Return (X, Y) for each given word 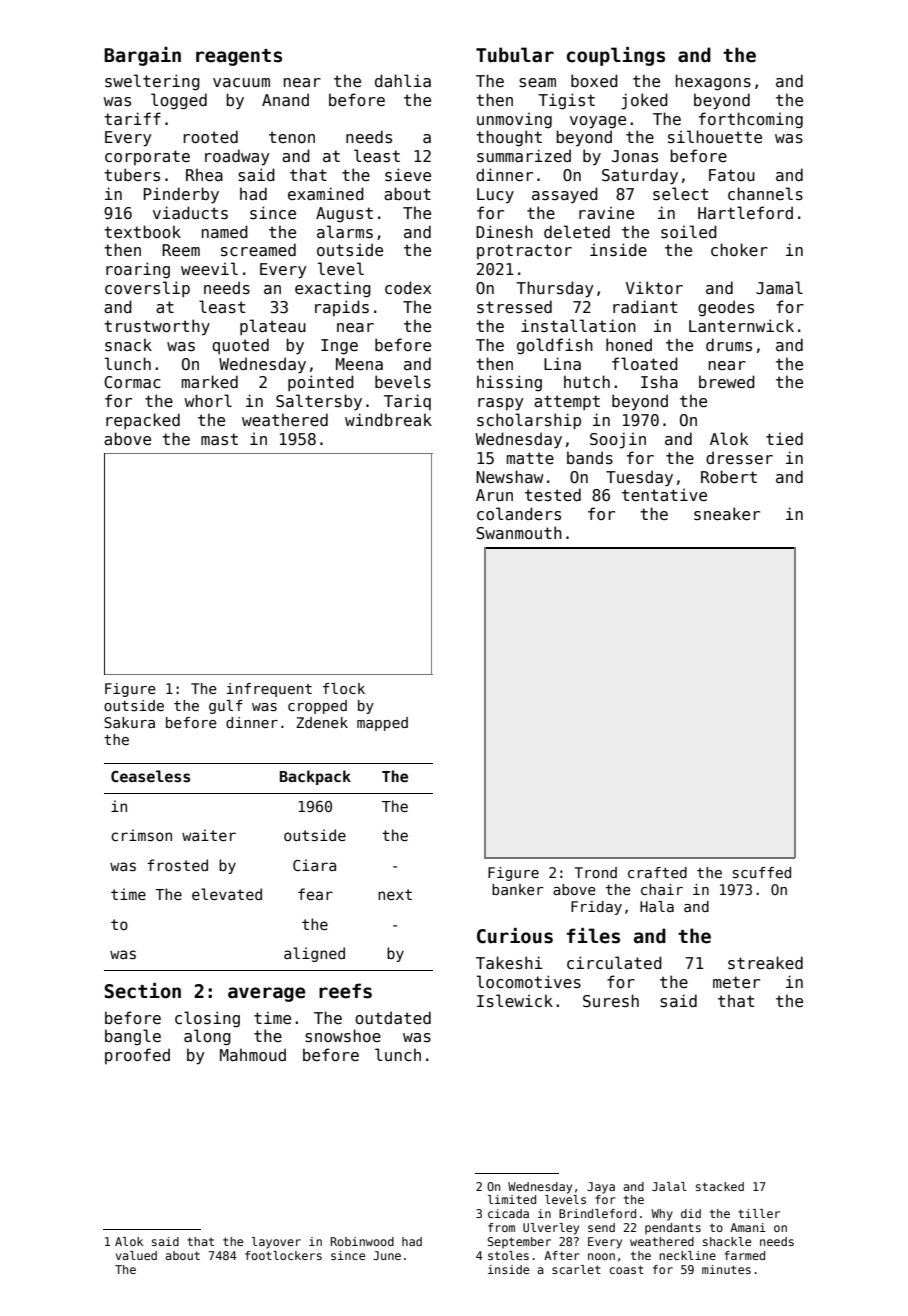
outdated (393, 1018)
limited (512, 1199)
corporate (147, 157)
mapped (382, 724)
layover (276, 1243)
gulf (226, 707)
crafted (657, 872)
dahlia (403, 80)
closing (207, 1019)
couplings (616, 56)
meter (736, 982)
